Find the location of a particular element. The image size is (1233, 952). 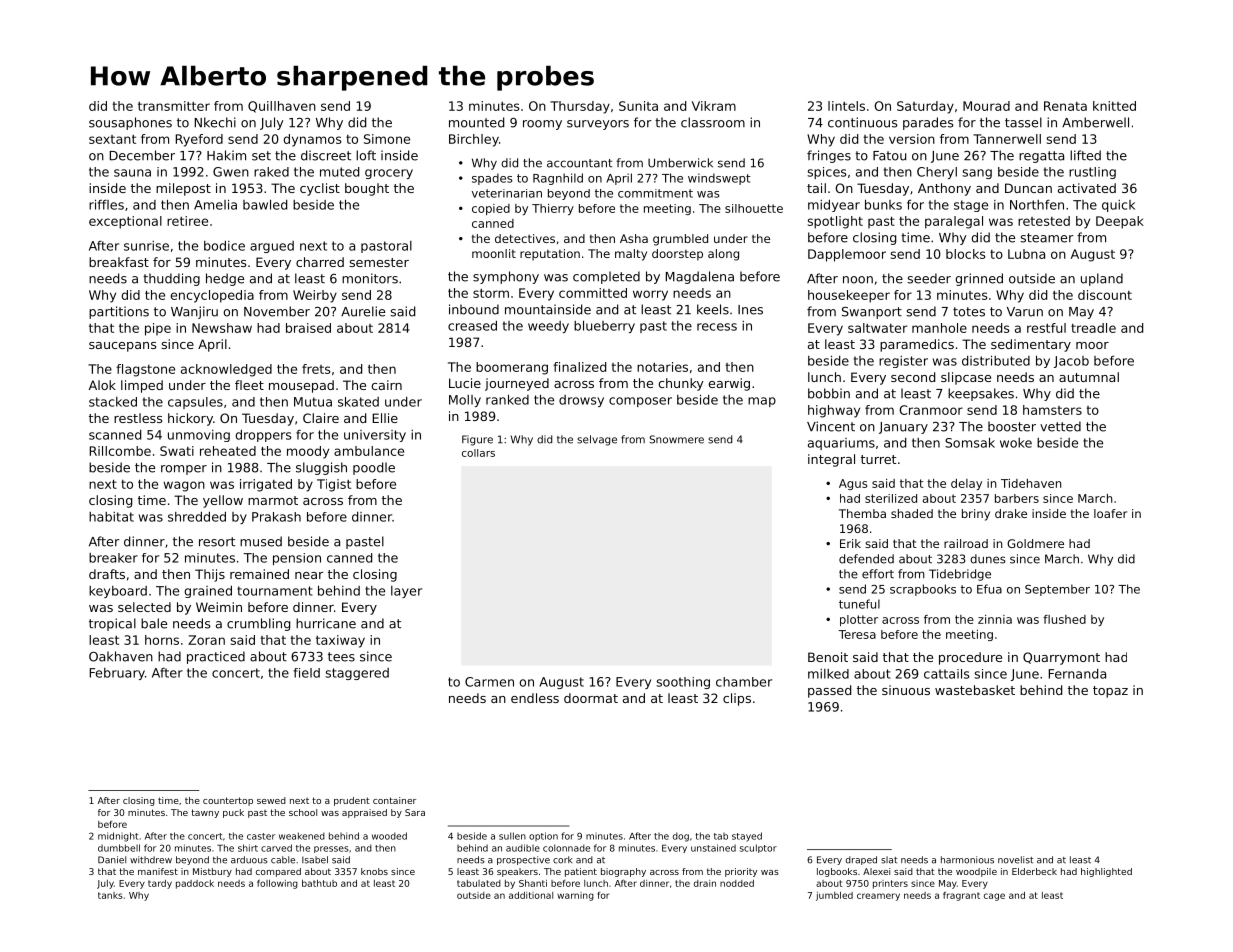

riffles is located at coordinates (106, 204).
